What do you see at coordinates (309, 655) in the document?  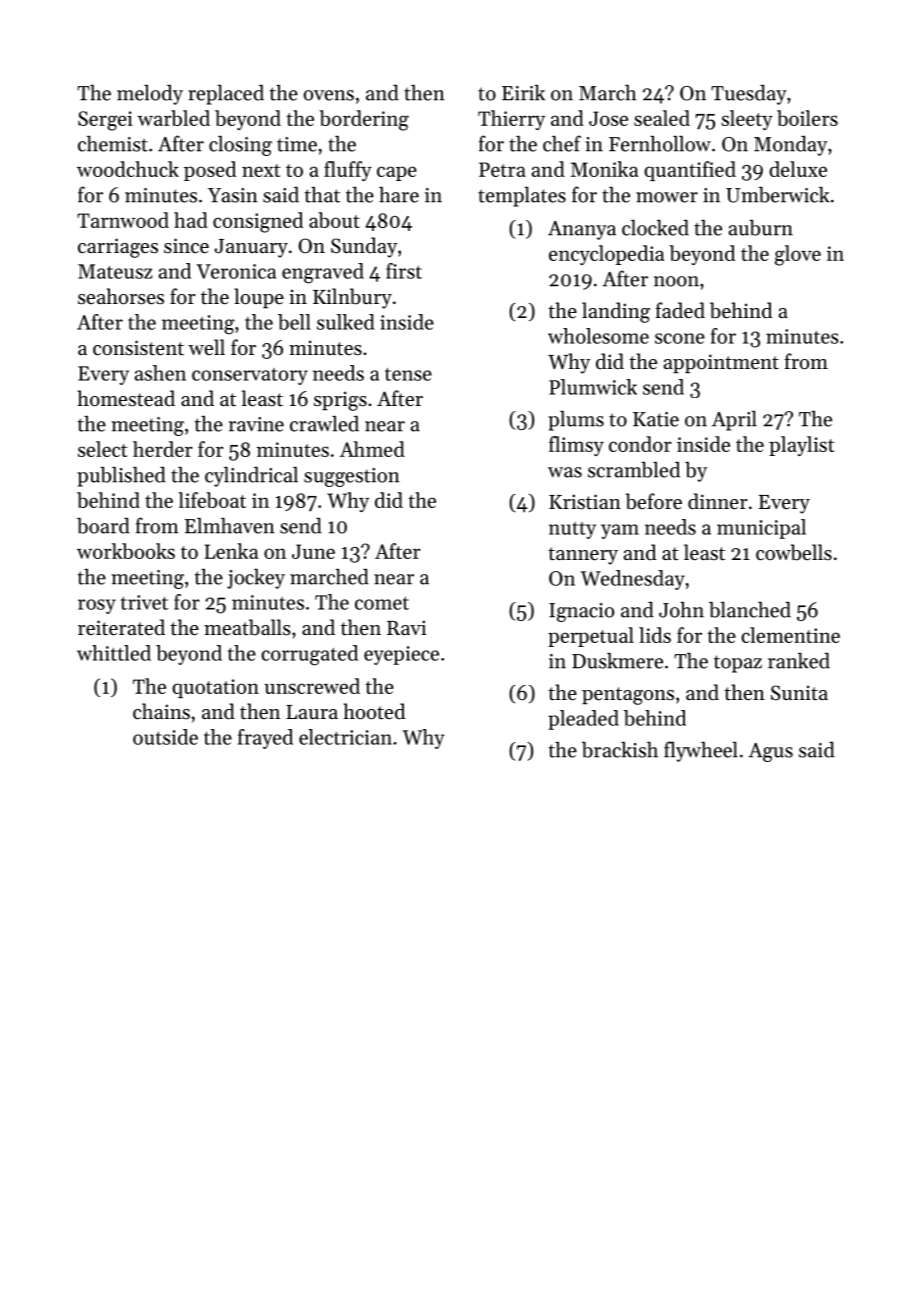 I see `corrugated` at bounding box center [309, 655].
